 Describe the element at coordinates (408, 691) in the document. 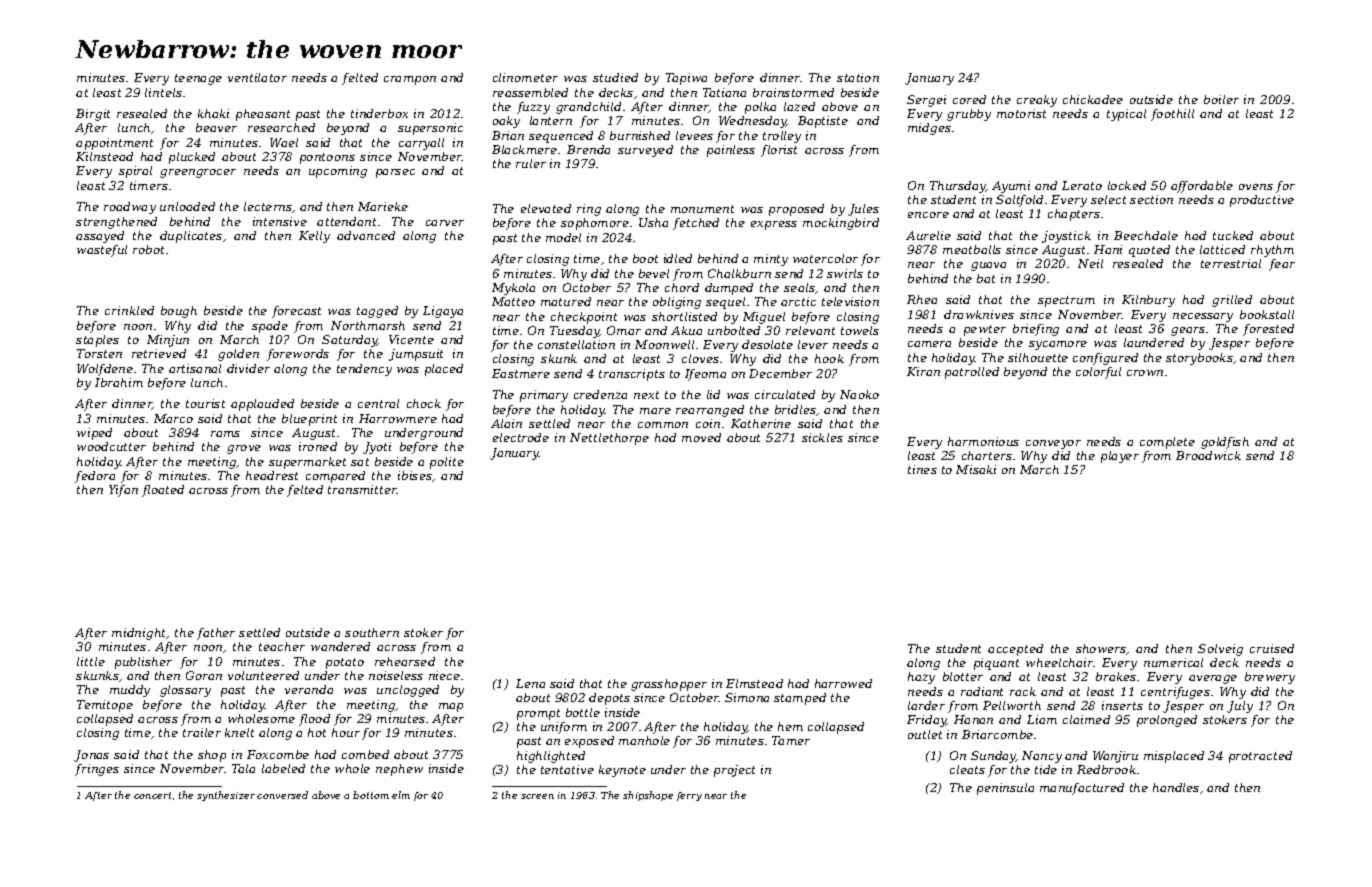

I see `unclogged` at that location.
